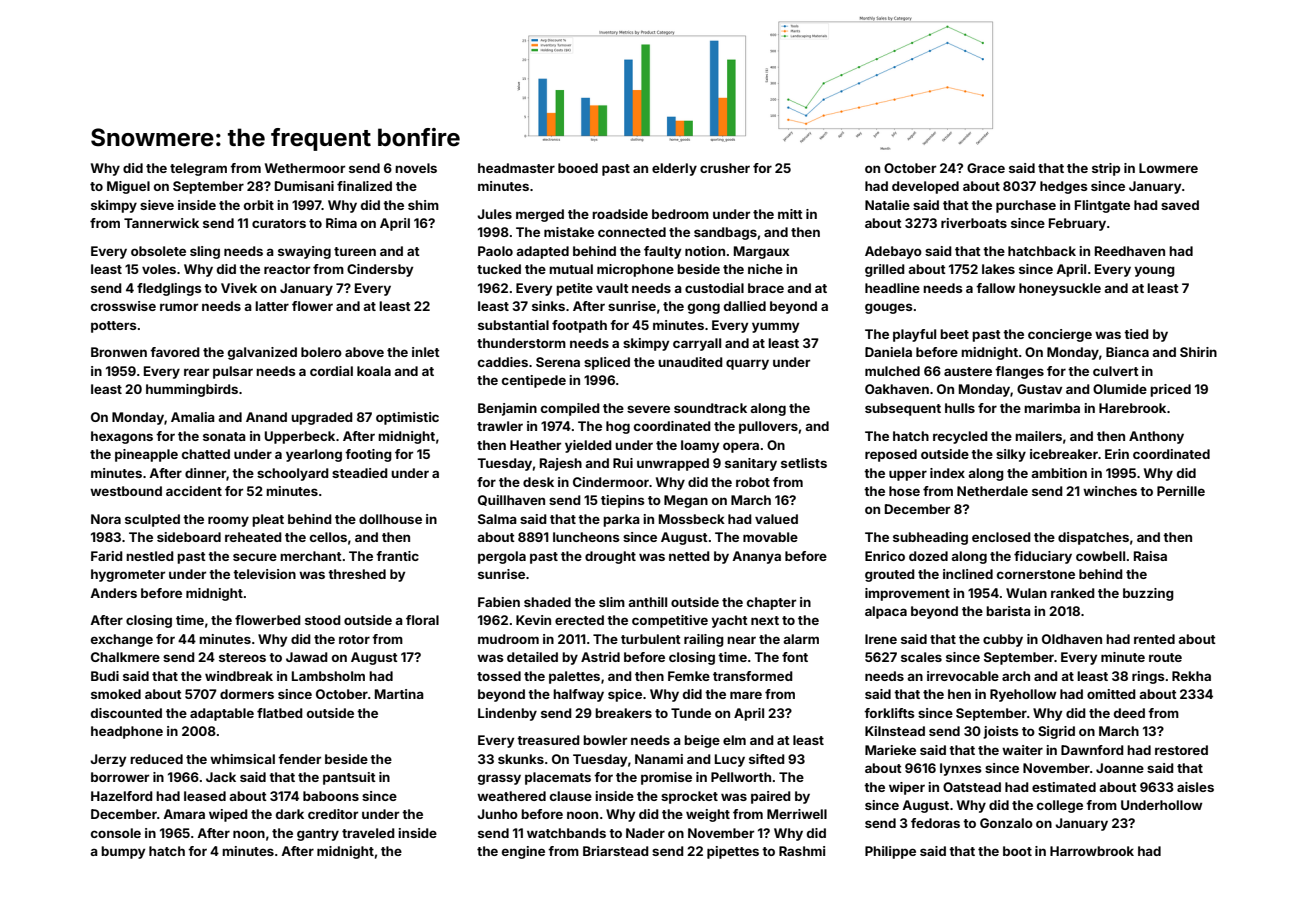 This screenshot has width=1308, height=924. I want to click on Gustav, so click(1039, 389).
